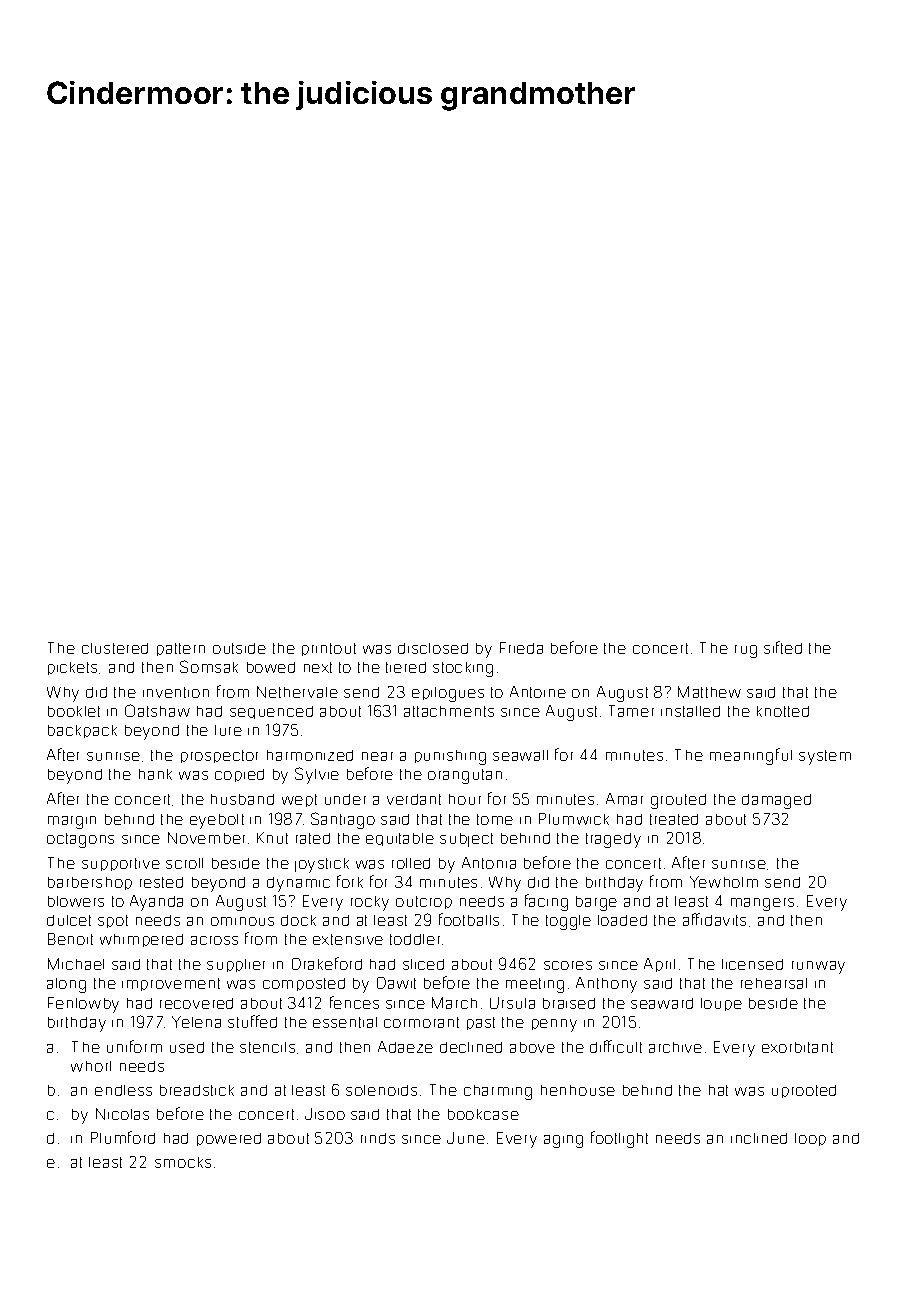 This screenshot has width=908, height=1316. Describe the element at coordinates (239, 648) in the screenshot. I see `outside` at that location.
